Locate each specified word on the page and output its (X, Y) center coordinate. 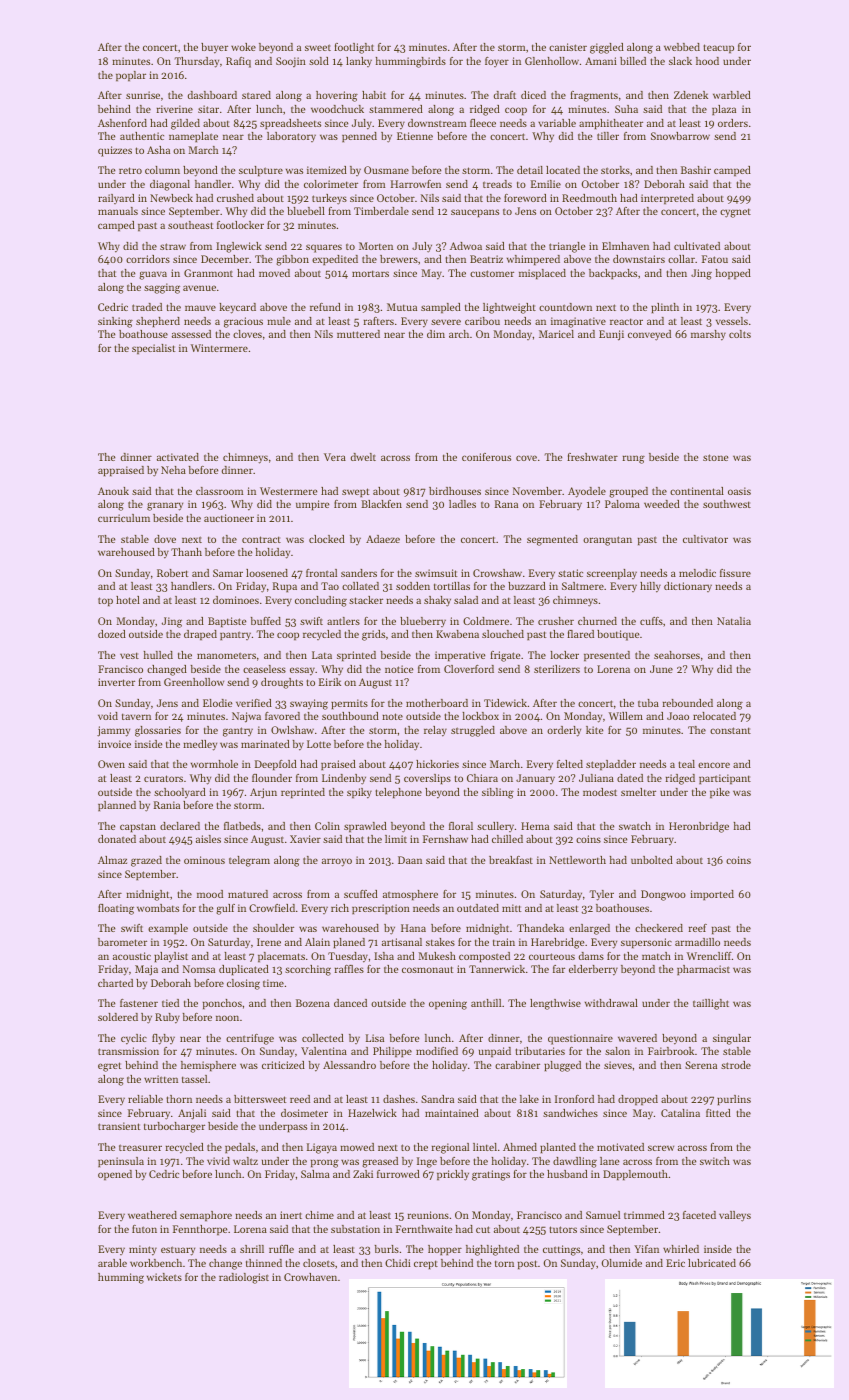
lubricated (712, 1263)
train (504, 942)
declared (180, 826)
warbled (732, 95)
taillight (711, 1004)
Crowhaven (310, 1277)
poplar (131, 76)
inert (291, 1215)
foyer (497, 62)
